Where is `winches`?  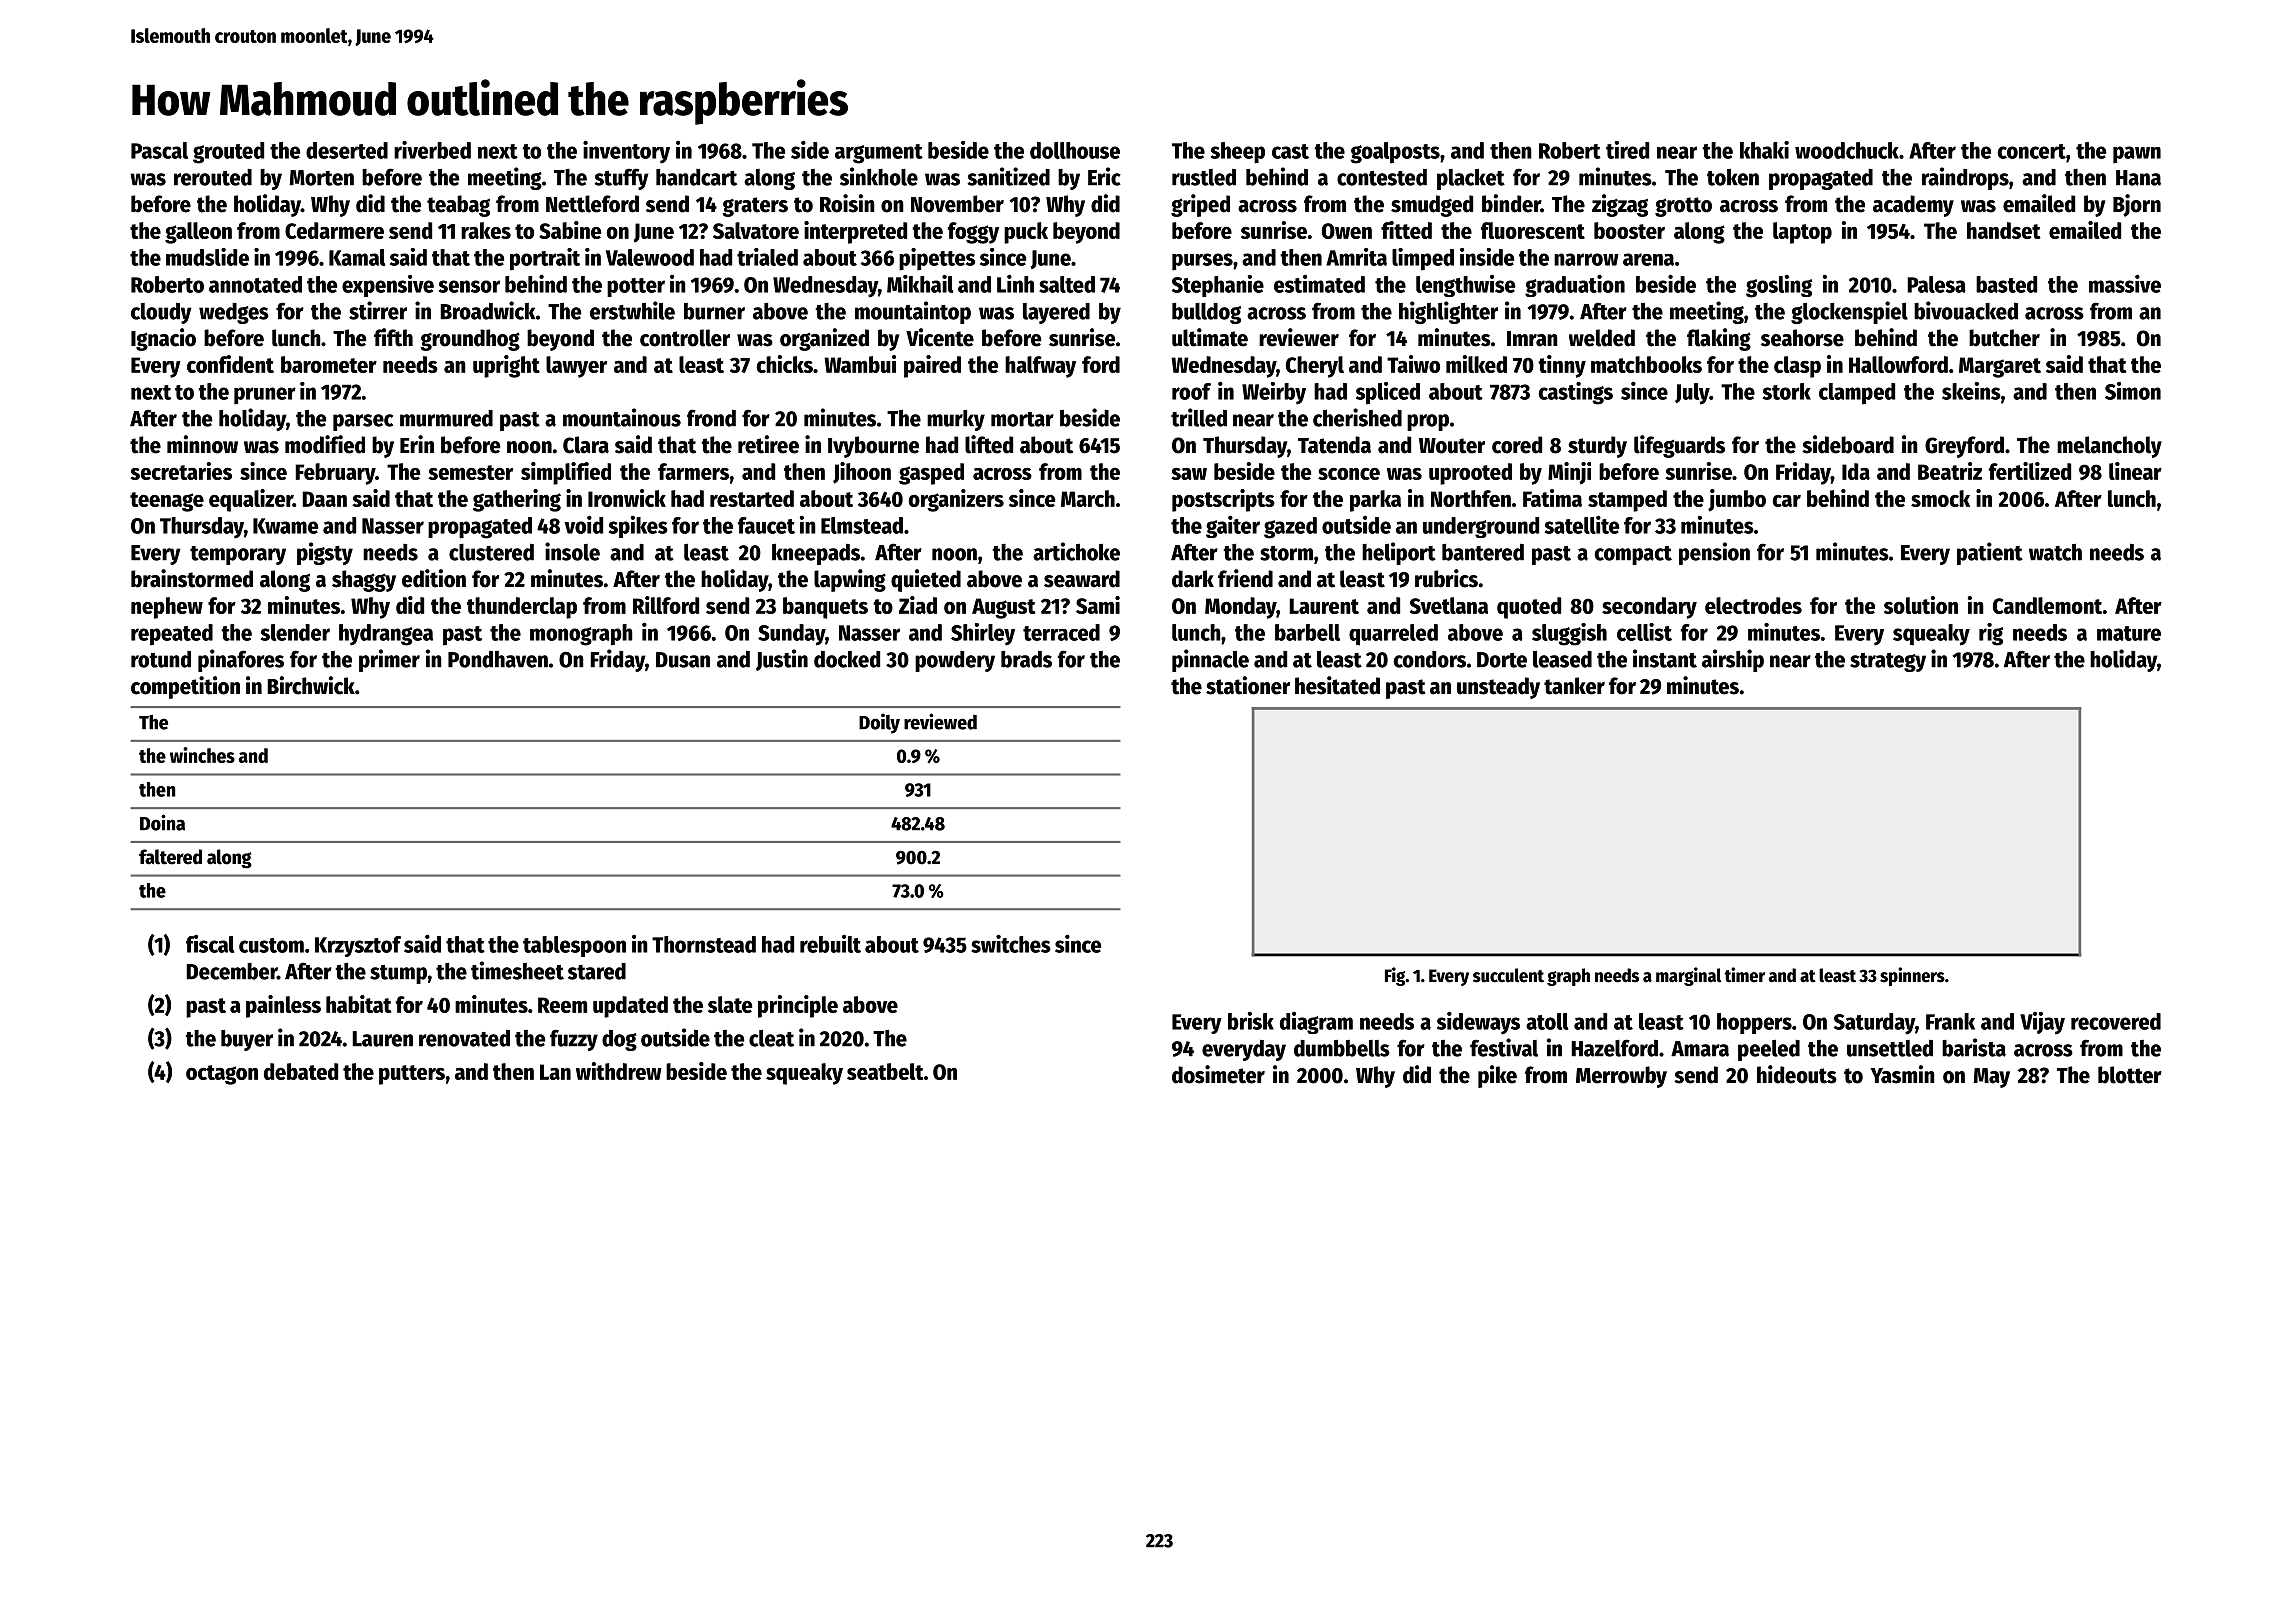
winches is located at coordinates (202, 755).
